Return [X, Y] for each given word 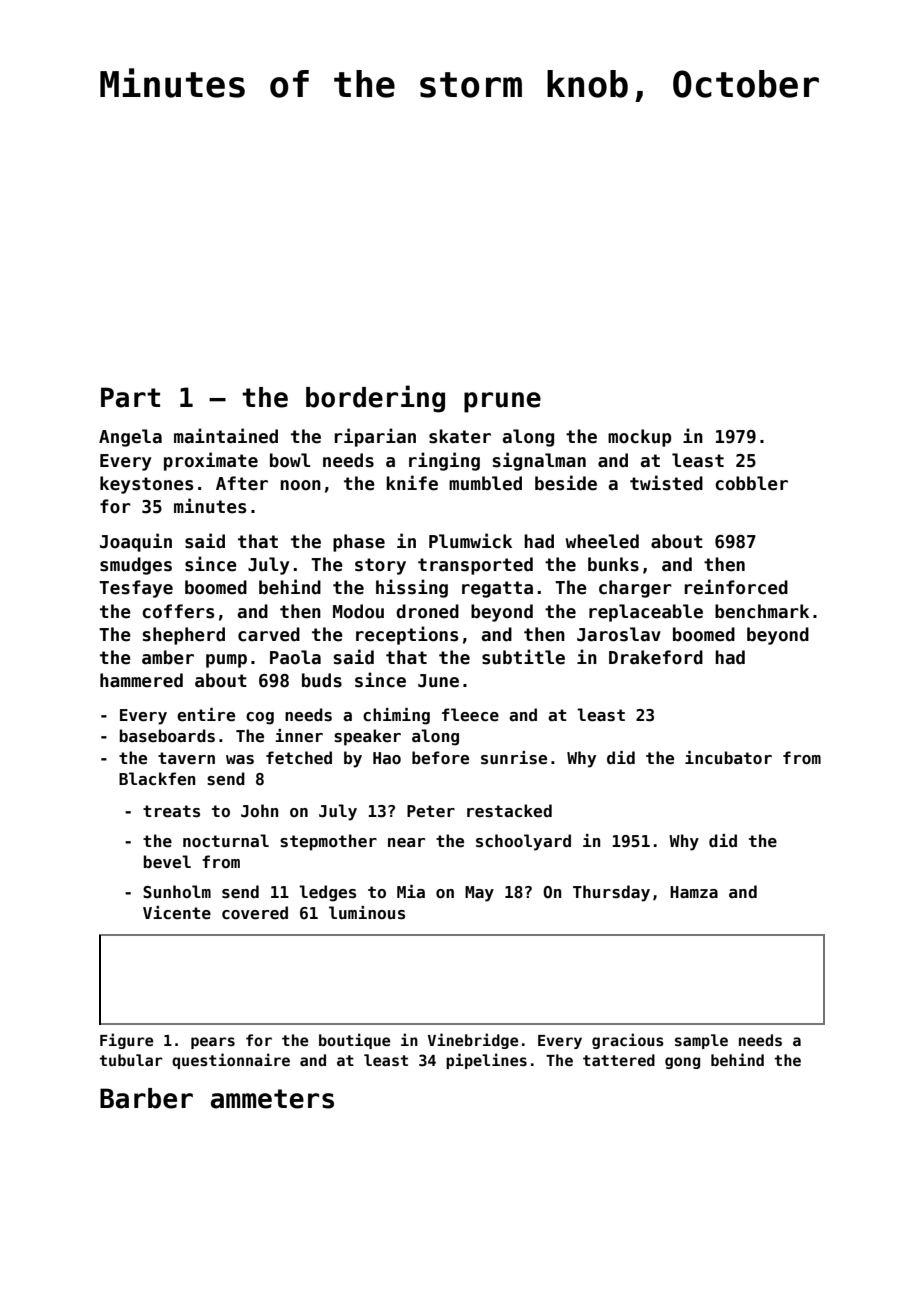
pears [213, 1043]
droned [427, 611]
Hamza [694, 892]
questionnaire [231, 1061]
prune [502, 402]
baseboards [167, 736]
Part [130, 397]
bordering [375, 399]
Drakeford [656, 657]
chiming [396, 716]
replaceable [646, 613]
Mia [411, 891]
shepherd [184, 636]
